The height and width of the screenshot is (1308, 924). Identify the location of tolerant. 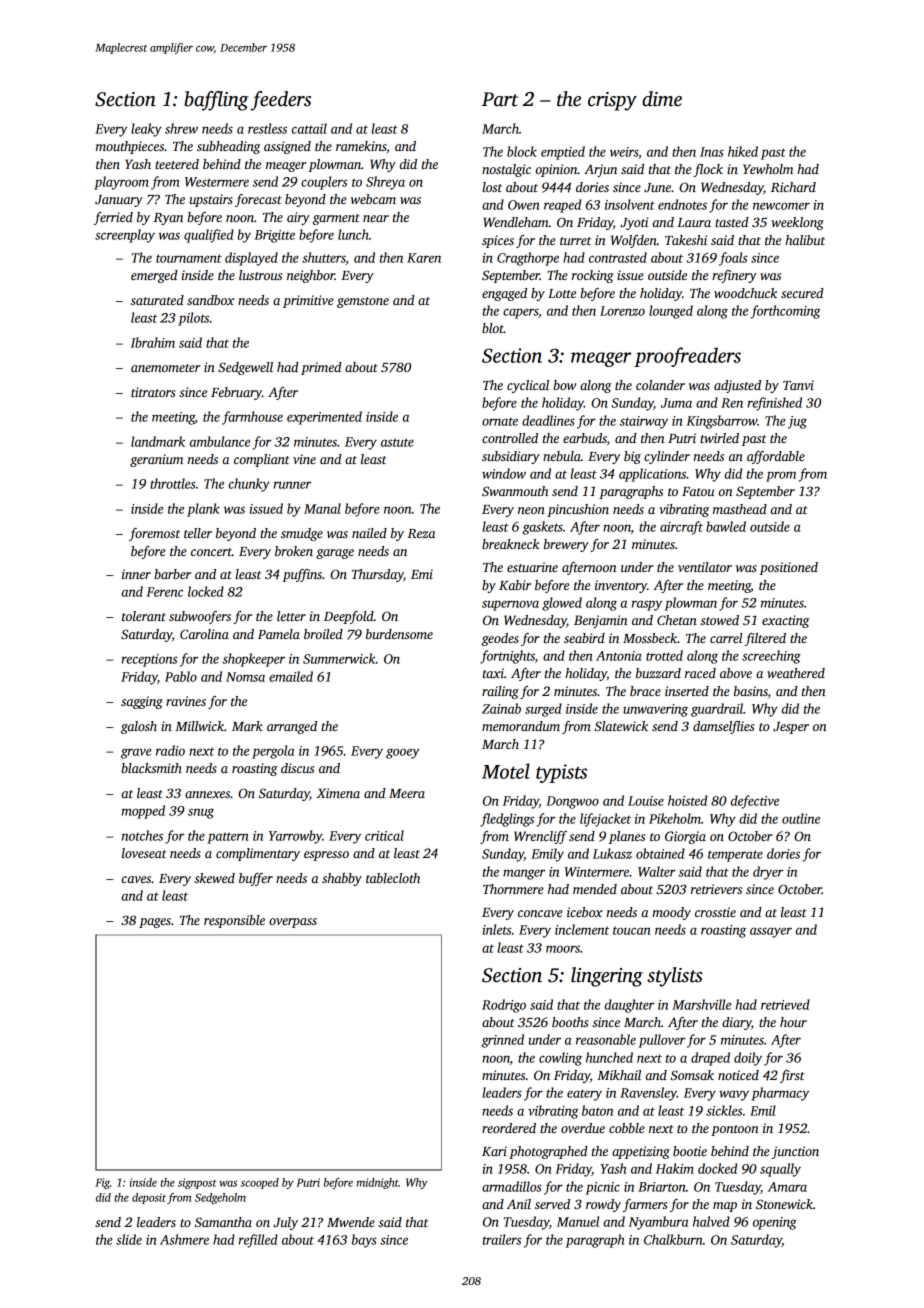
(144, 616).
